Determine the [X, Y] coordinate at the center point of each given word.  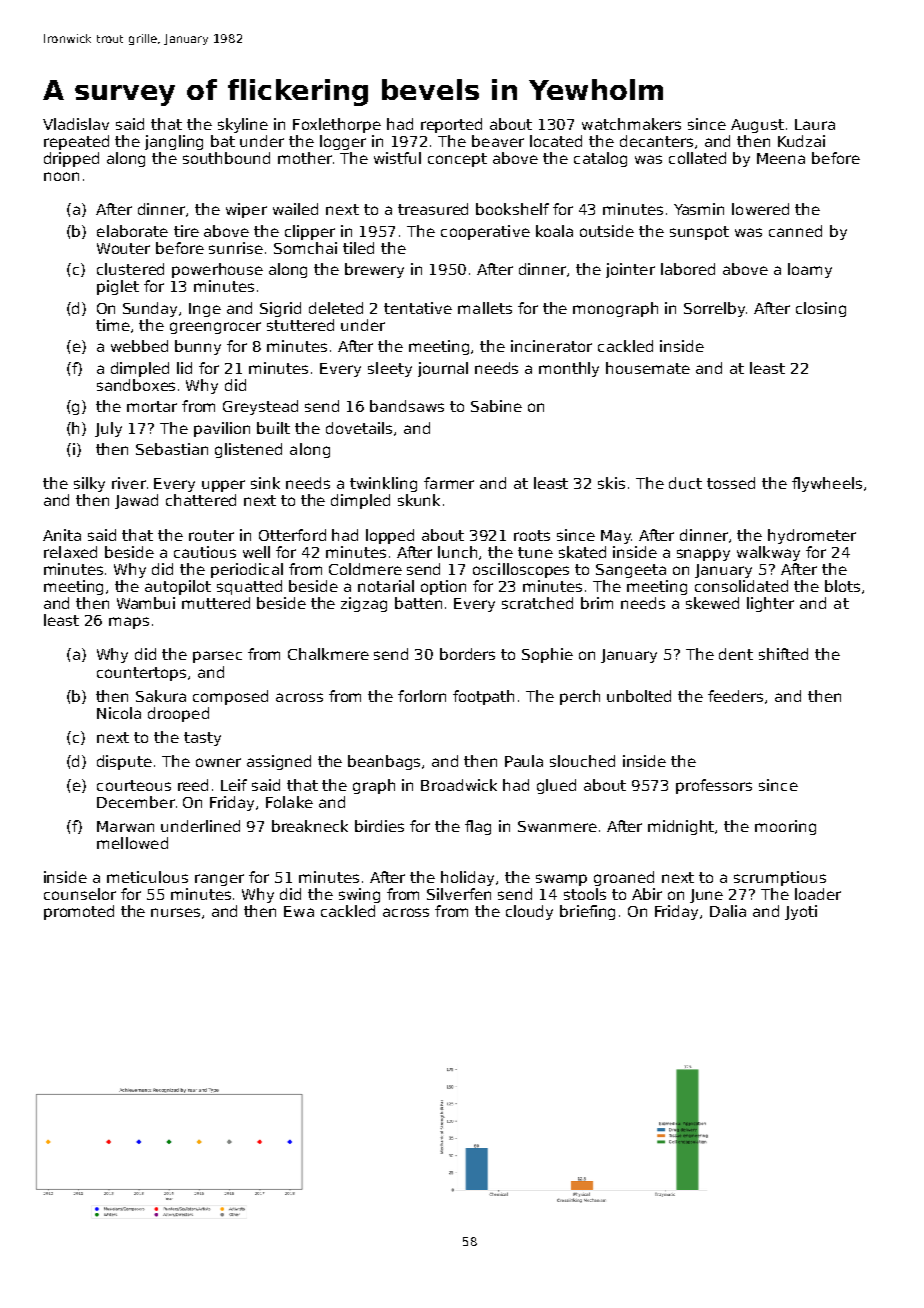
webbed [139, 346]
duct [685, 483]
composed [230, 697]
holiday [467, 878]
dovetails [359, 428]
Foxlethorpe [337, 125]
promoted [79, 912]
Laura [815, 124]
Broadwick [459, 785]
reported [451, 125]
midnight [682, 827]
